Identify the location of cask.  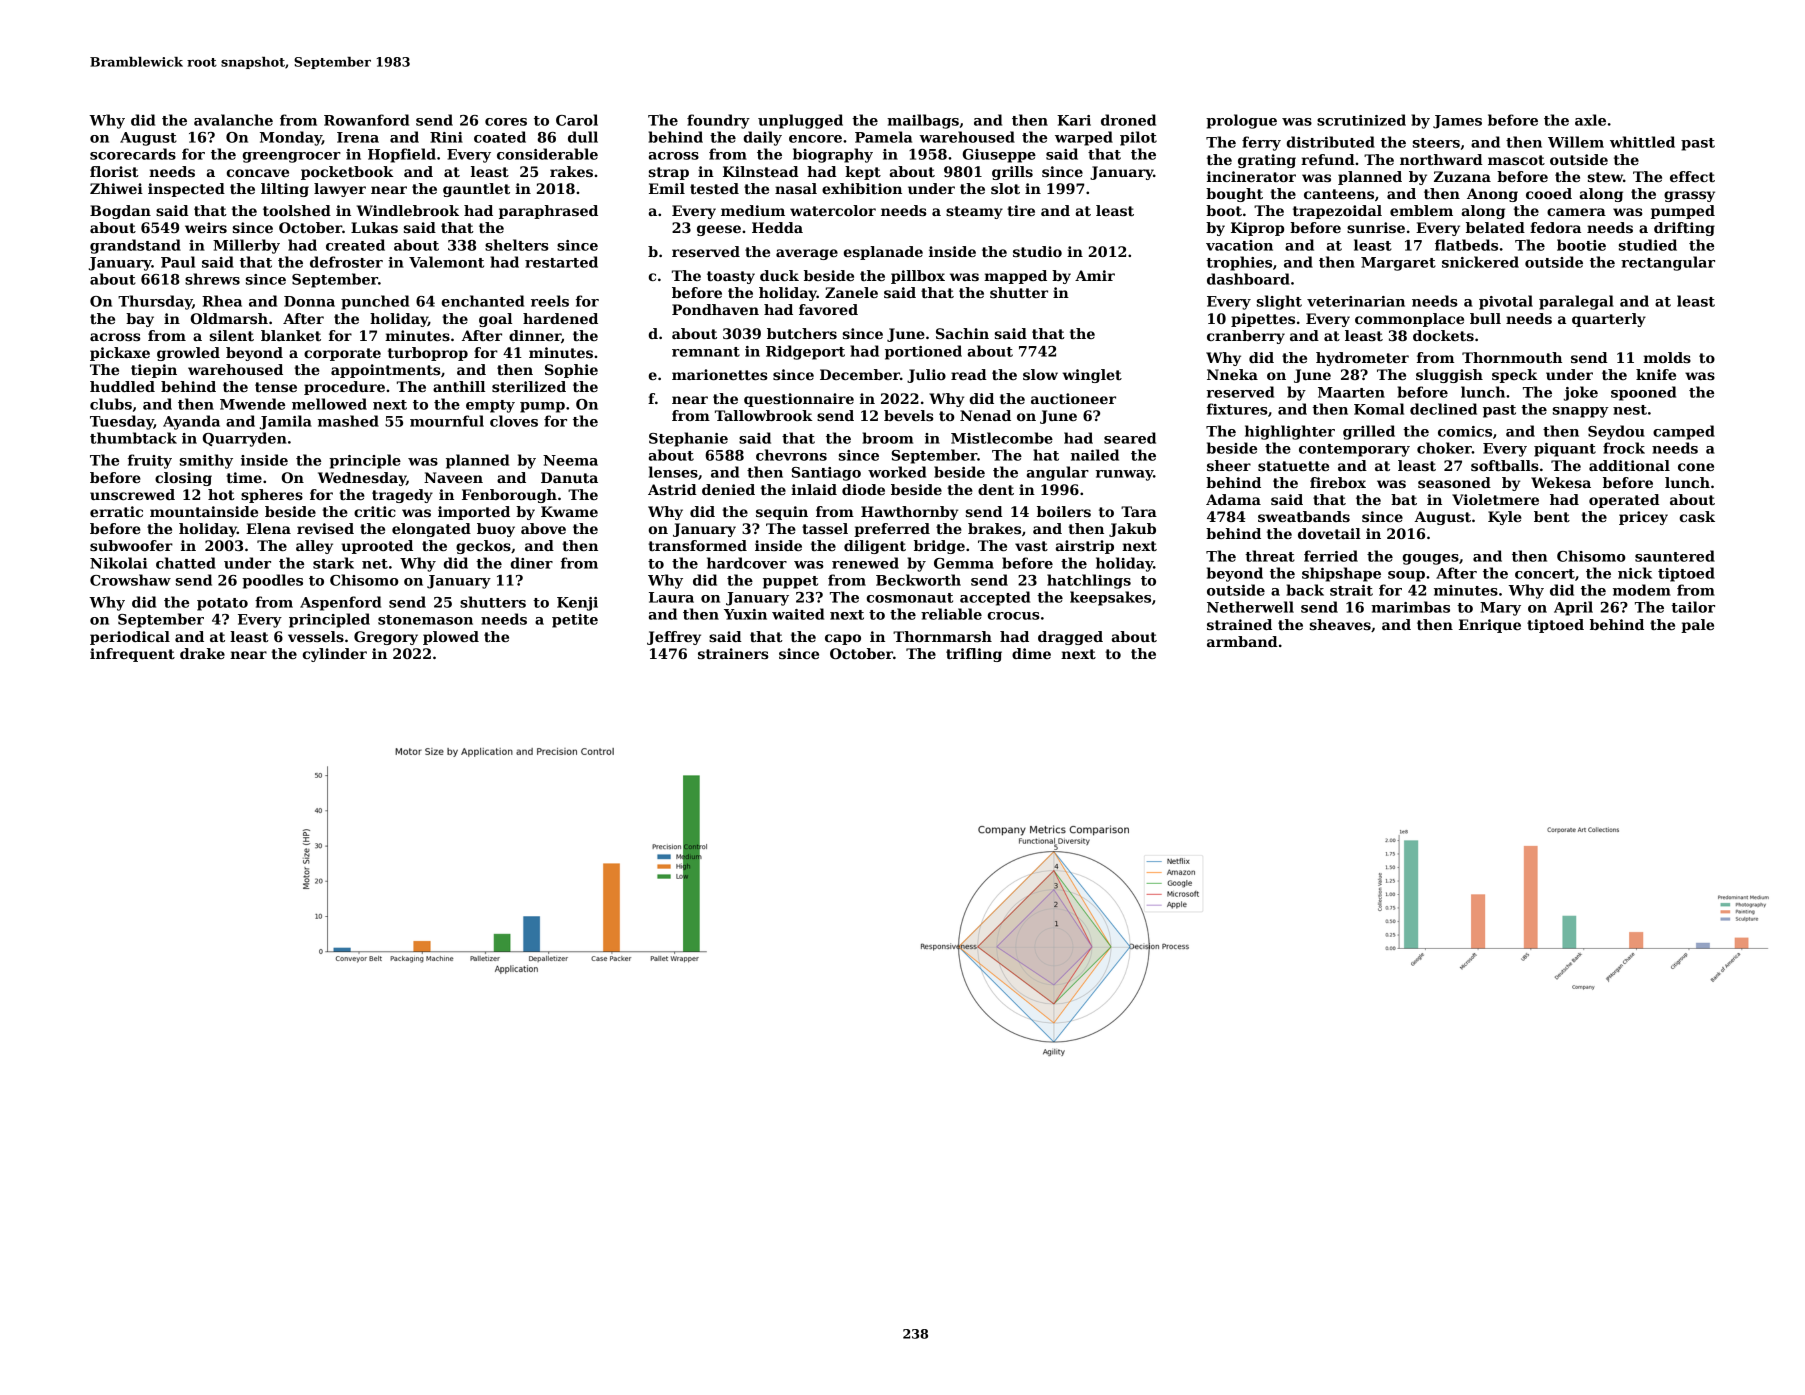
(1697, 516).
